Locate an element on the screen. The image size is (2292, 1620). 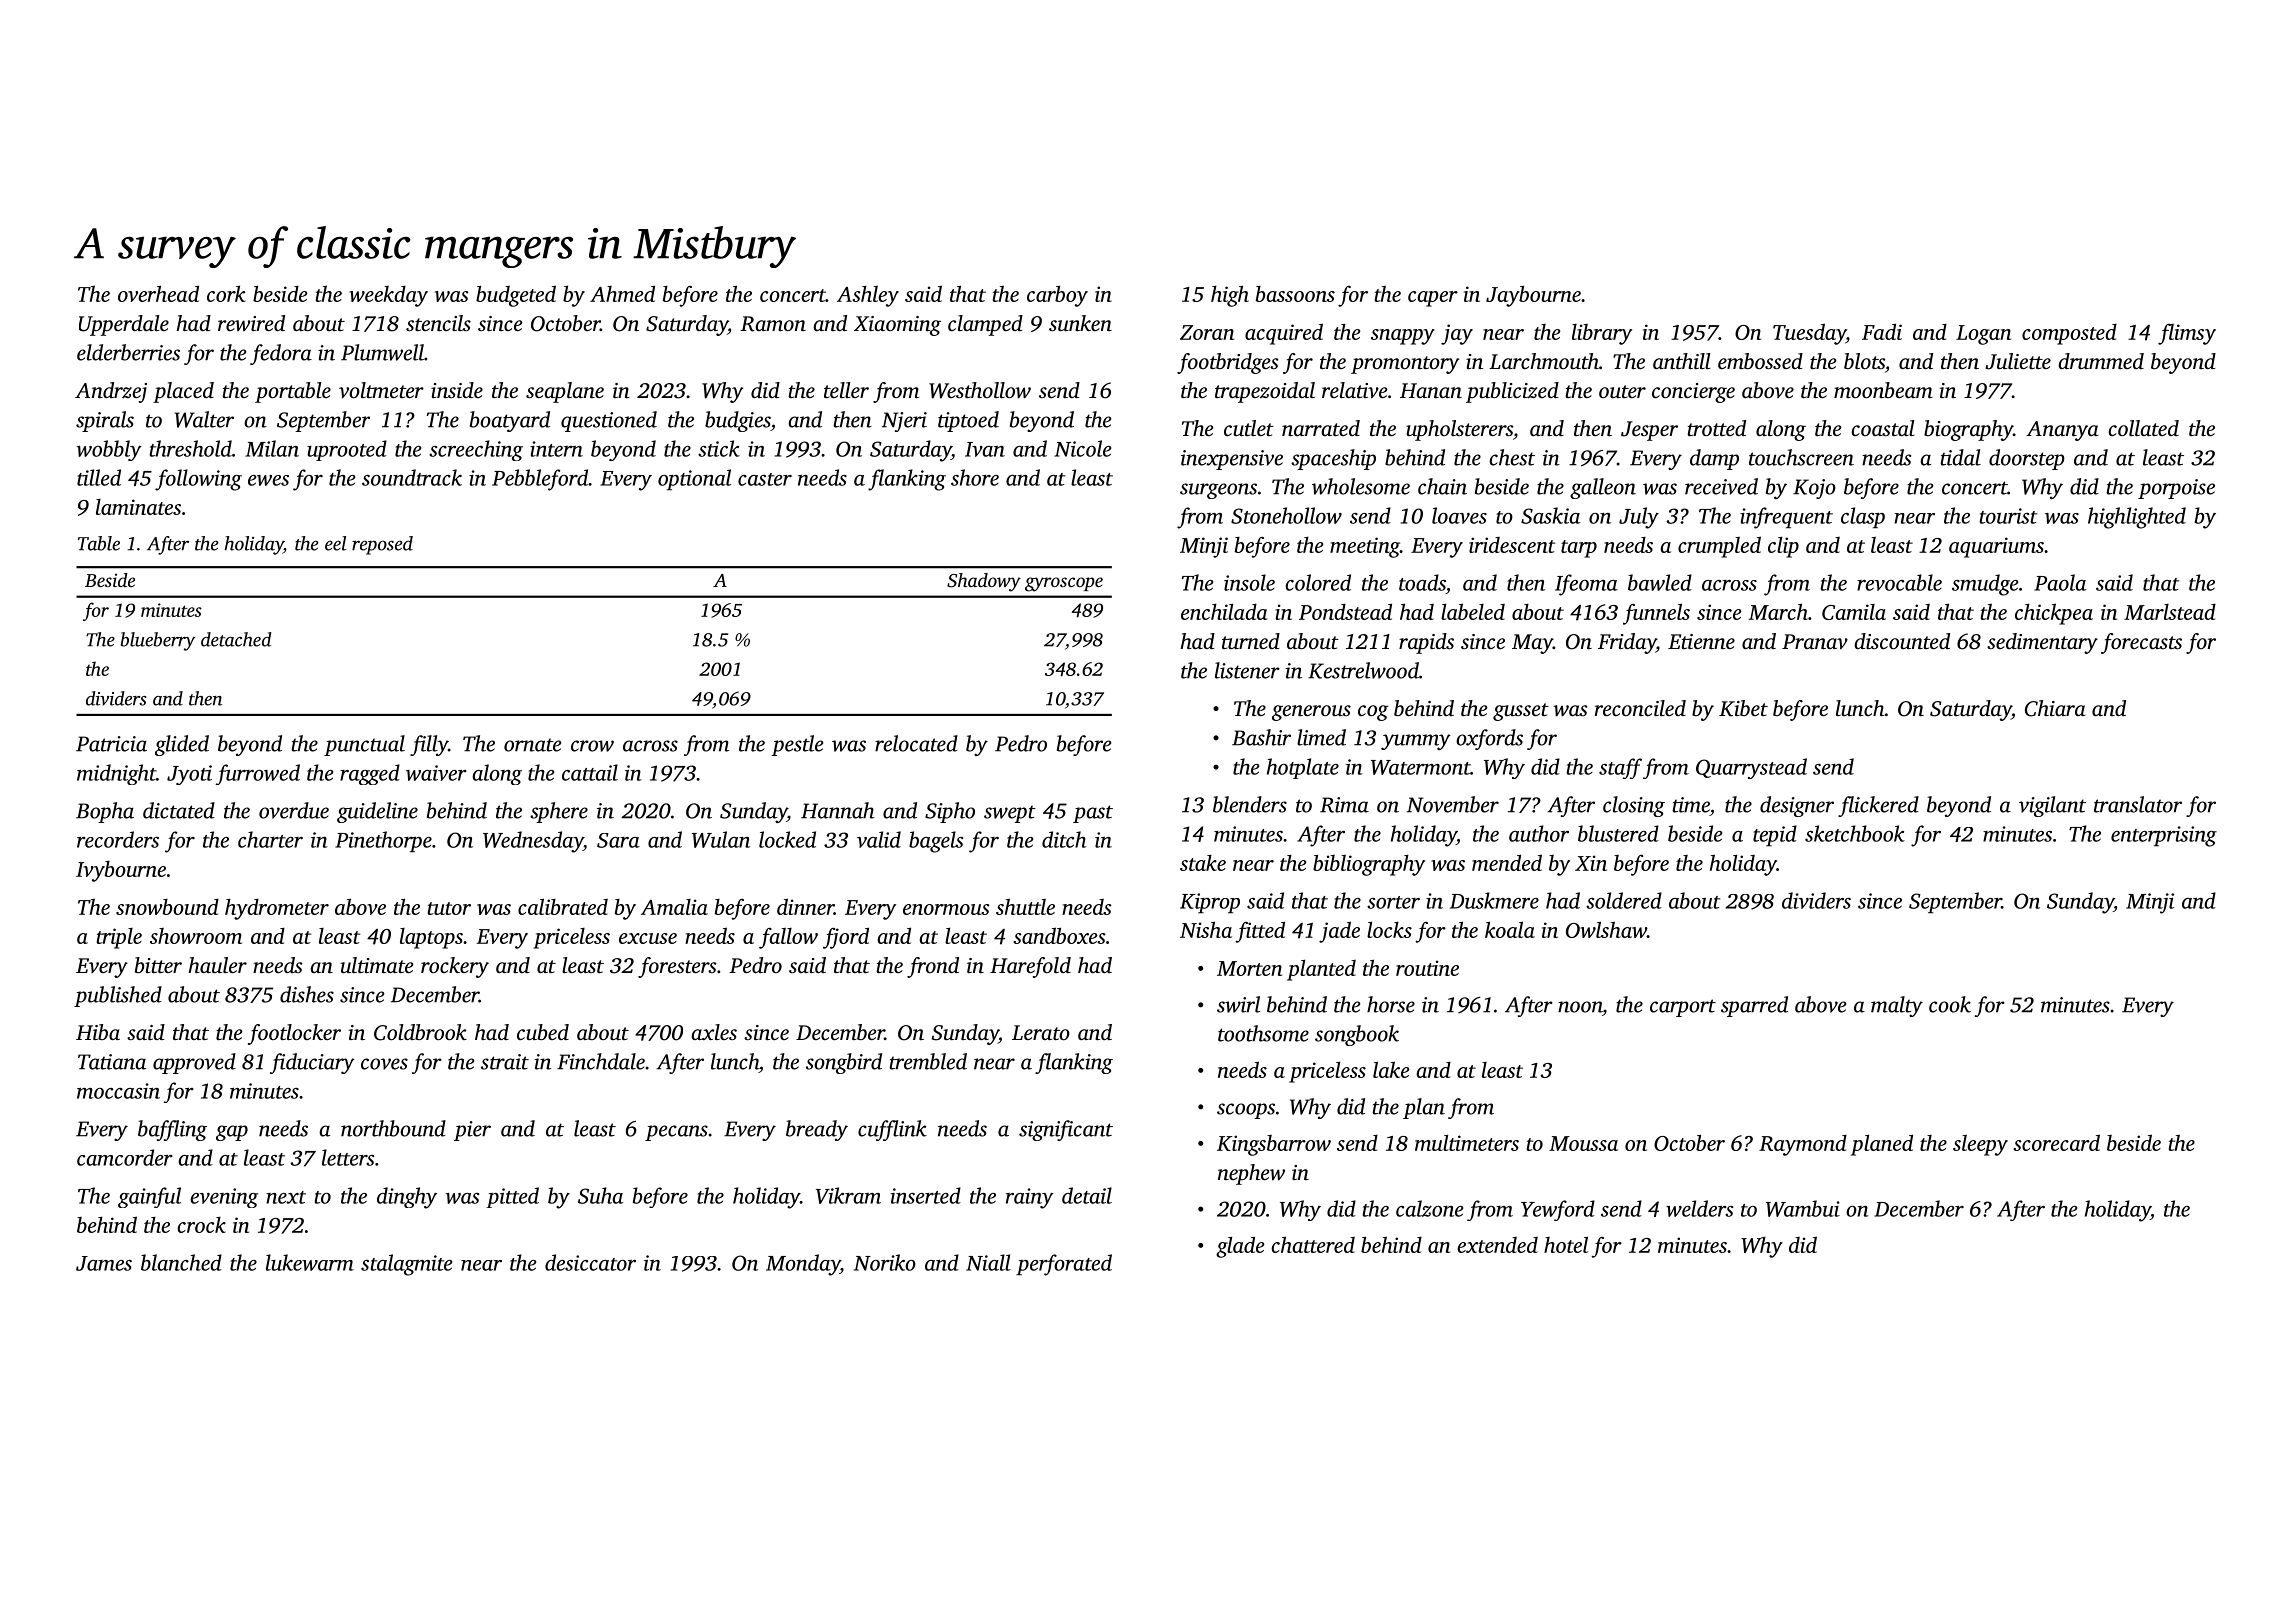
trapezoidal is located at coordinates (1265, 392).
